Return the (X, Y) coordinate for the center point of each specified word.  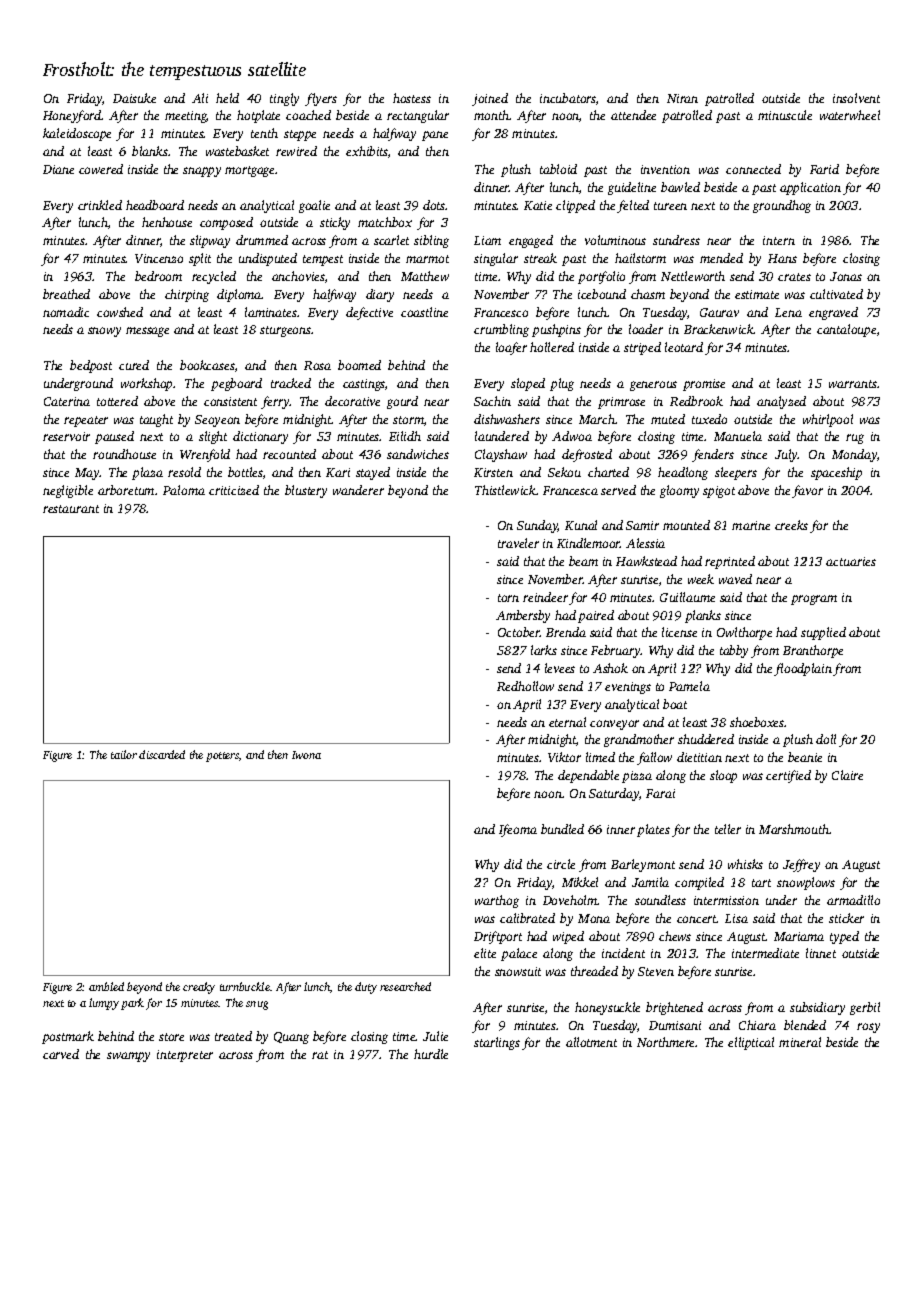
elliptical (751, 1043)
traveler (518, 543)
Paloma (184, 490)
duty (366, 988)
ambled (106, 986)
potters (222, 757)
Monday (854, 455)
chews (675, 936)
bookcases (207, 365)
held (227, 98)
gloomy (679, 491)
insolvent (856, 98)
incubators (568, 98)
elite (485, 953)
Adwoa (572, 436)
